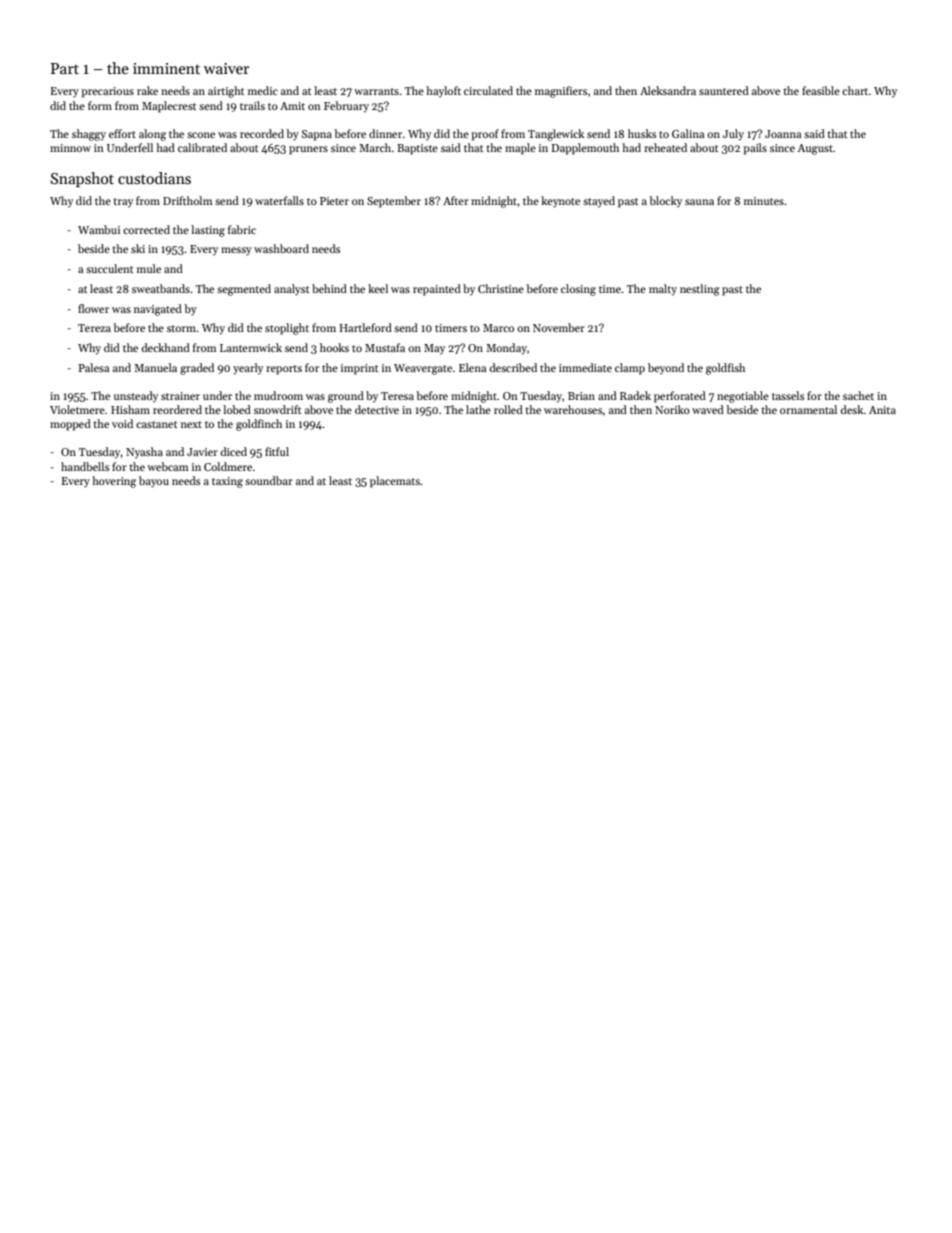 This image has height=1233, width=952. What do you see at coordinates (443, 91) in the image?
I see `hayloft` at bounding box center [443, 91].
